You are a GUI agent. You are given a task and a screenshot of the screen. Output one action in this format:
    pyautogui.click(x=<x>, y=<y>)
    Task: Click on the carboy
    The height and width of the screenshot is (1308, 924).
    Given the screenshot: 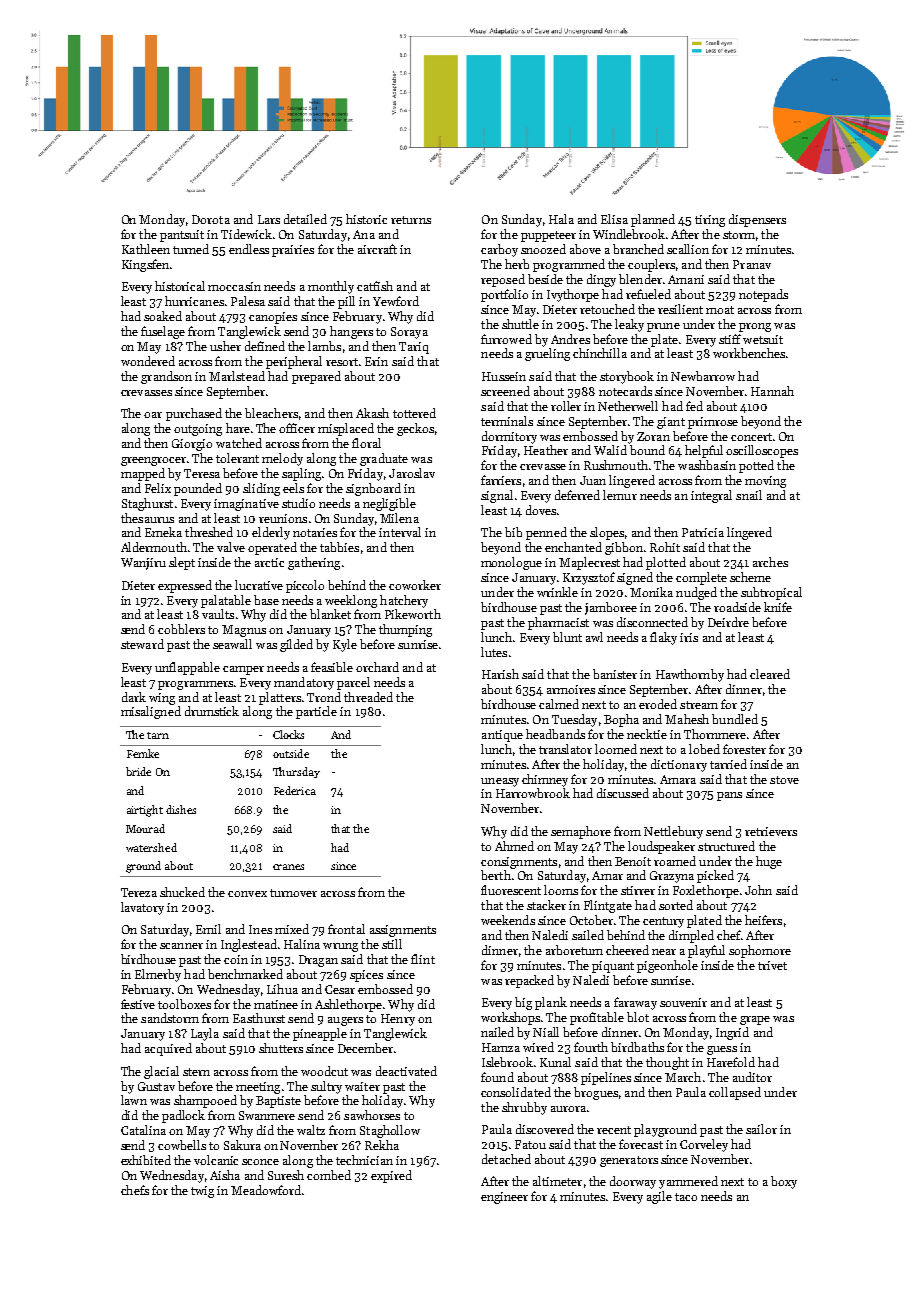 What is the action you would take?
    pyautogui.click(x=499, y=250)
